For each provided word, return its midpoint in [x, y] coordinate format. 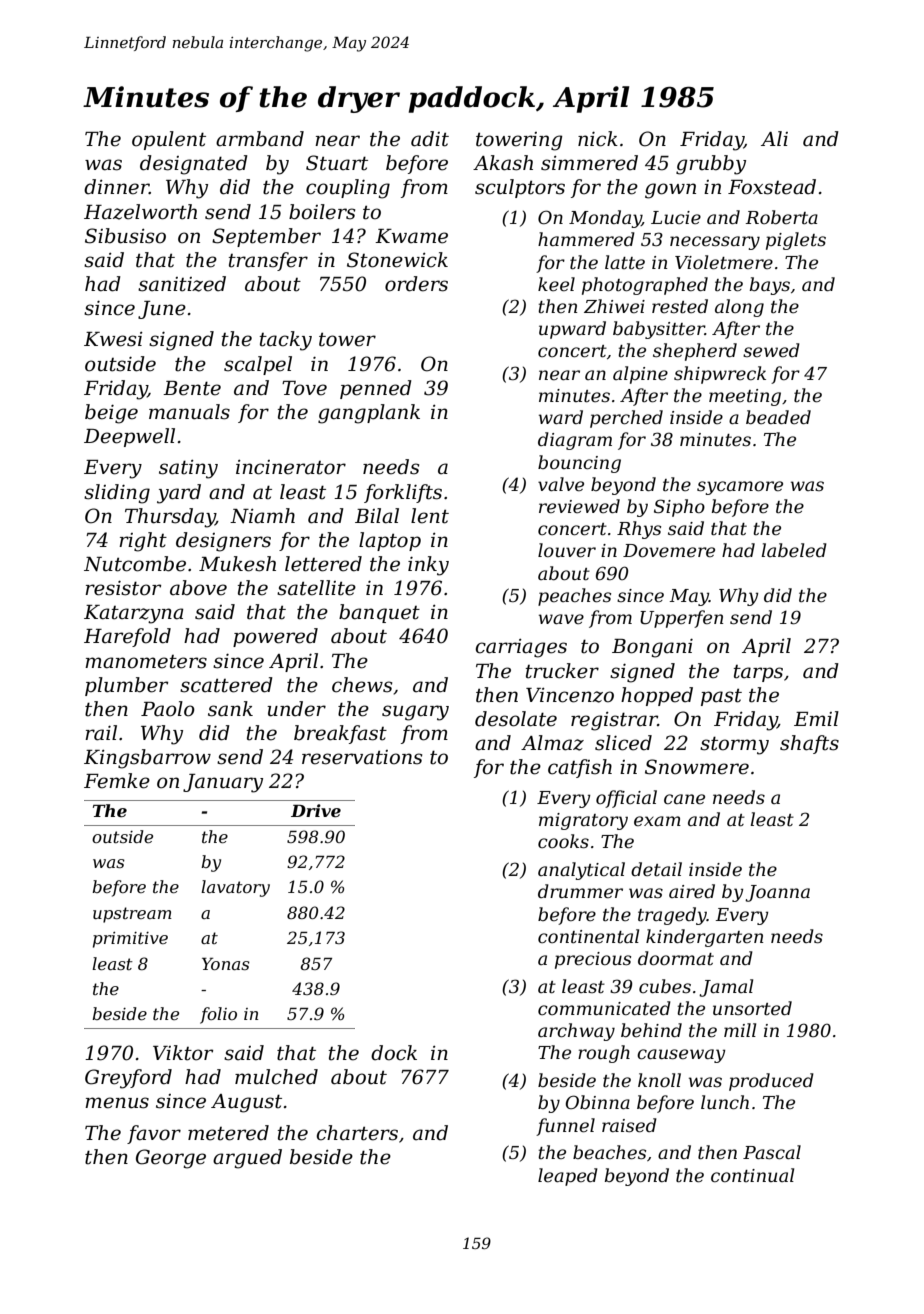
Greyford [128, 1079]
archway [576, 1032]
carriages [521, 648]
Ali [774, 138]
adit [430, 139]
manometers [146, 662]
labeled [794, 550]
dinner [116, 187]
